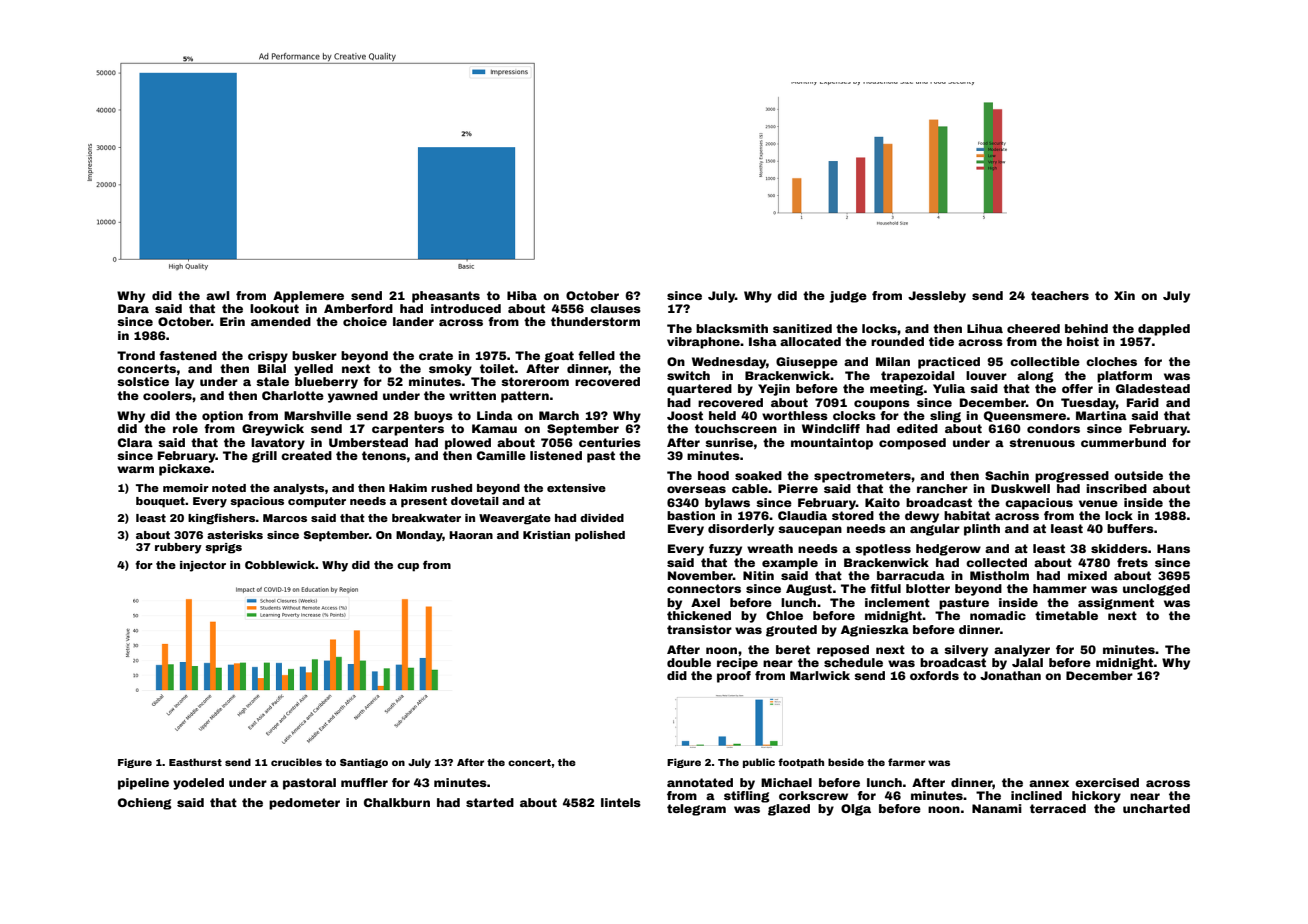 Image resolution: width=1308 pixels, height=924 pixels. I want to click on stifling, so click(747, 797).
